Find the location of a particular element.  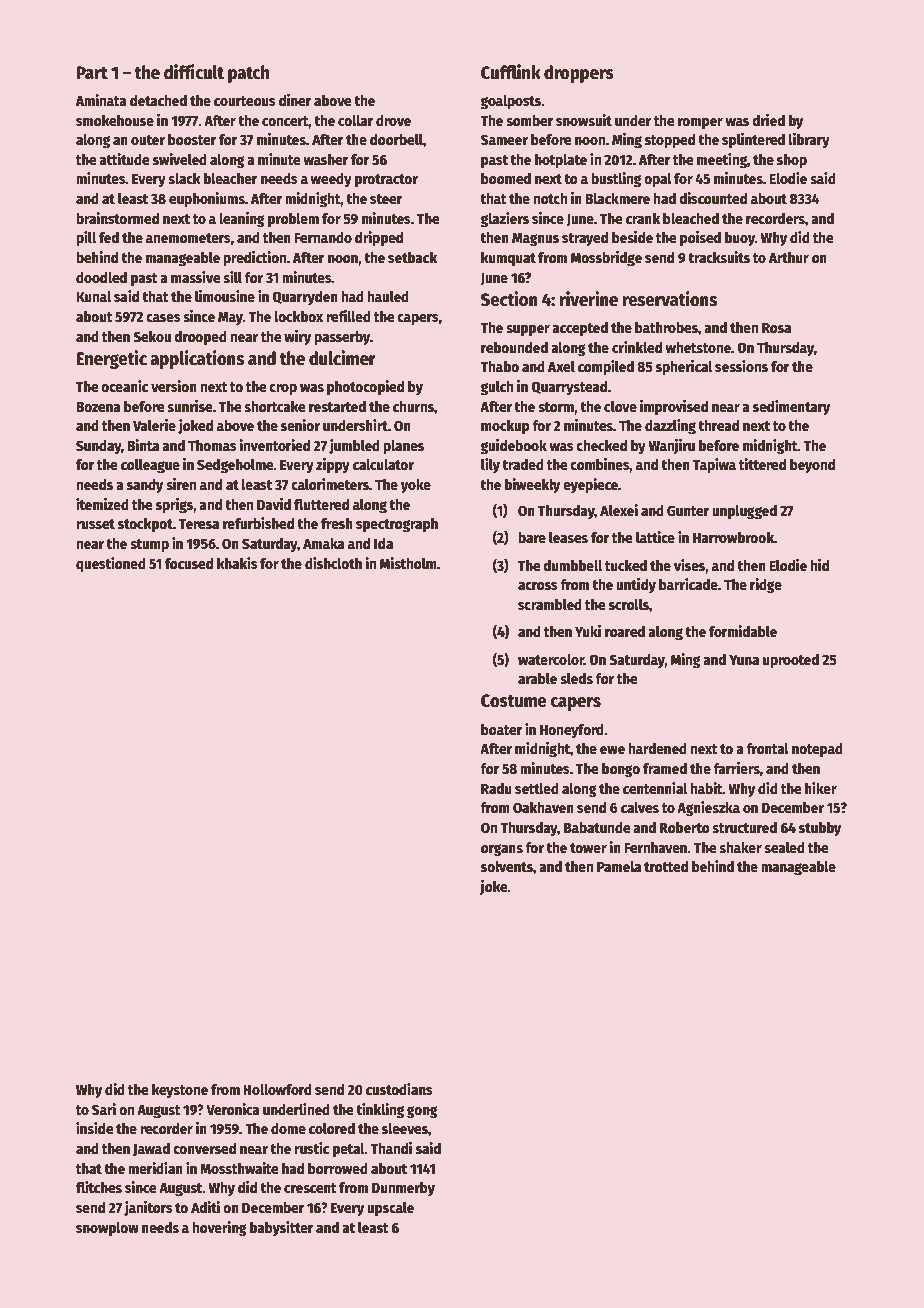

sunrise is located at coordinates (190, 406).
